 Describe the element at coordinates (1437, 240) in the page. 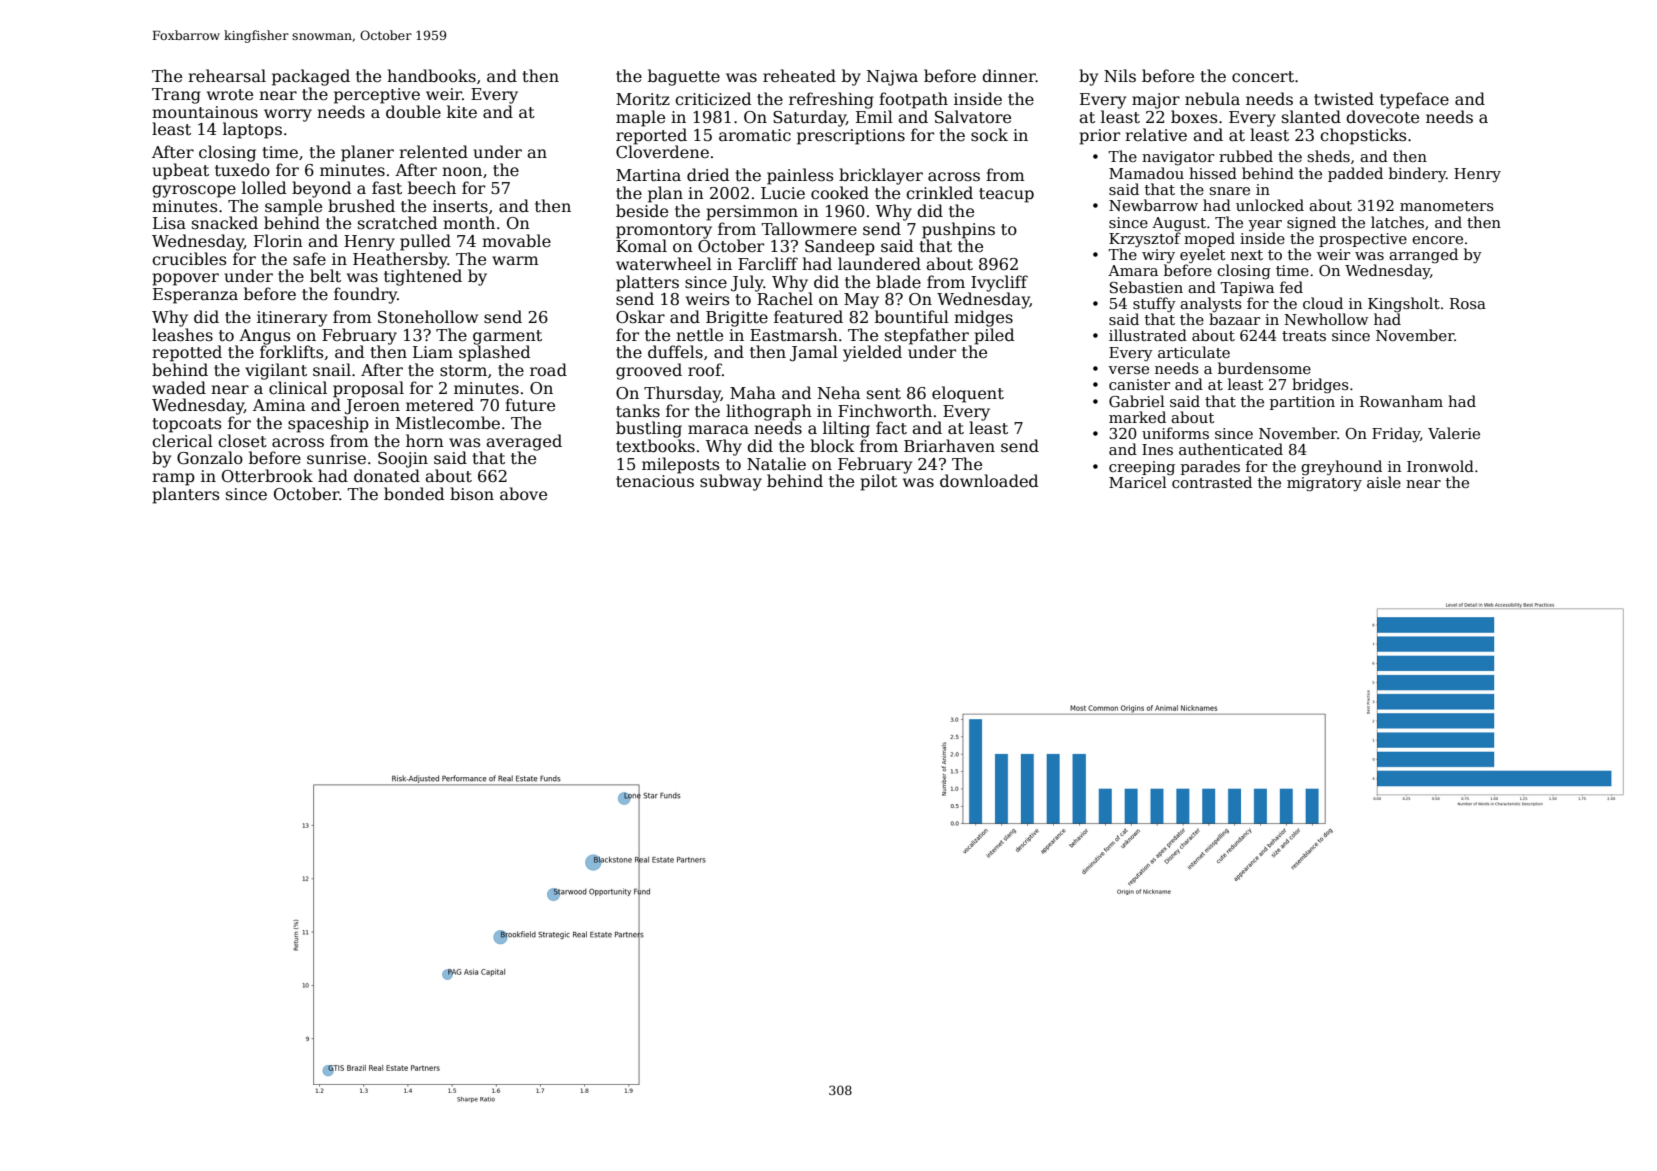

I see `encore` at that location.
